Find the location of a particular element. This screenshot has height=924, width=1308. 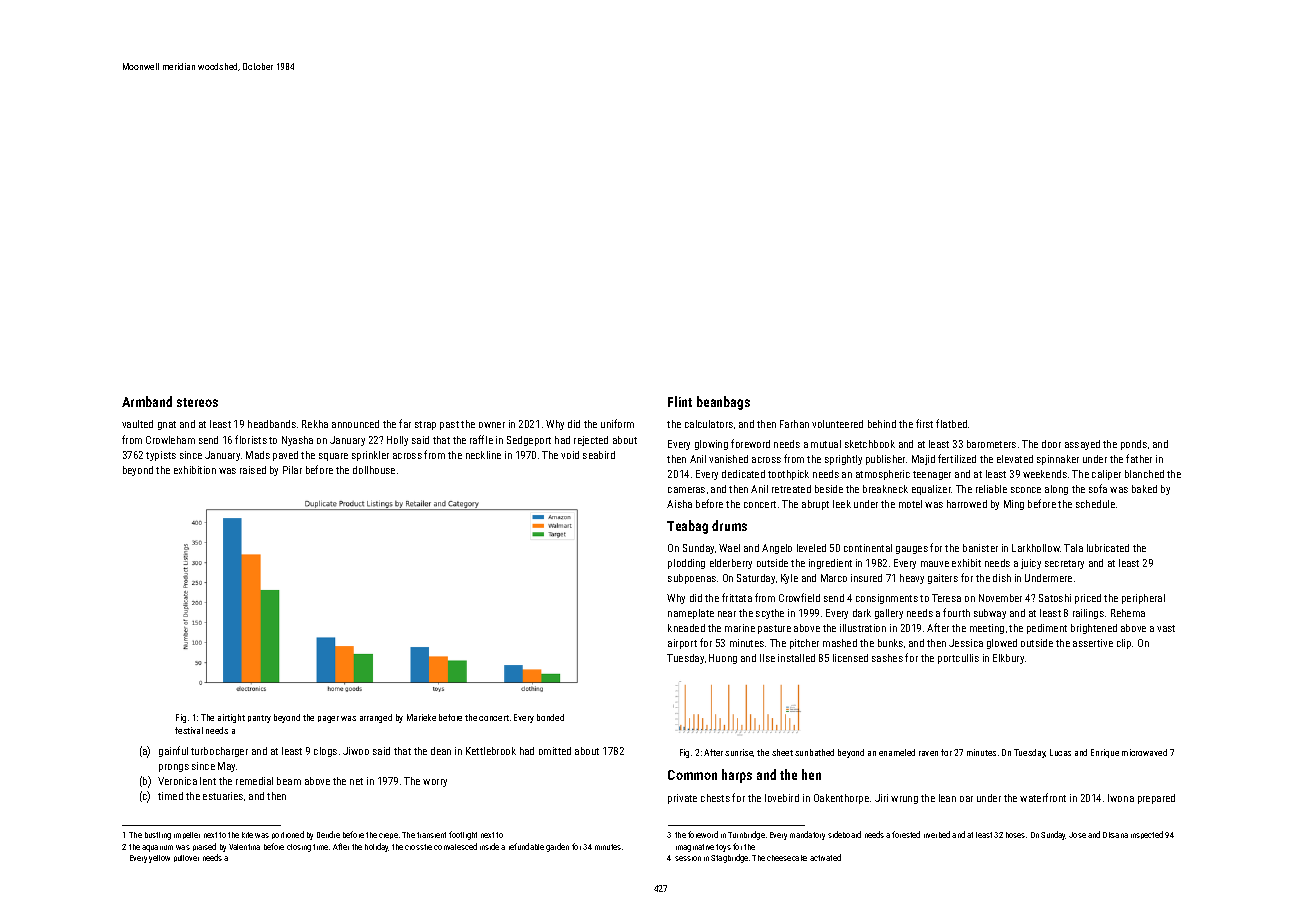

juicy is located at coordinates (1031, 564).
